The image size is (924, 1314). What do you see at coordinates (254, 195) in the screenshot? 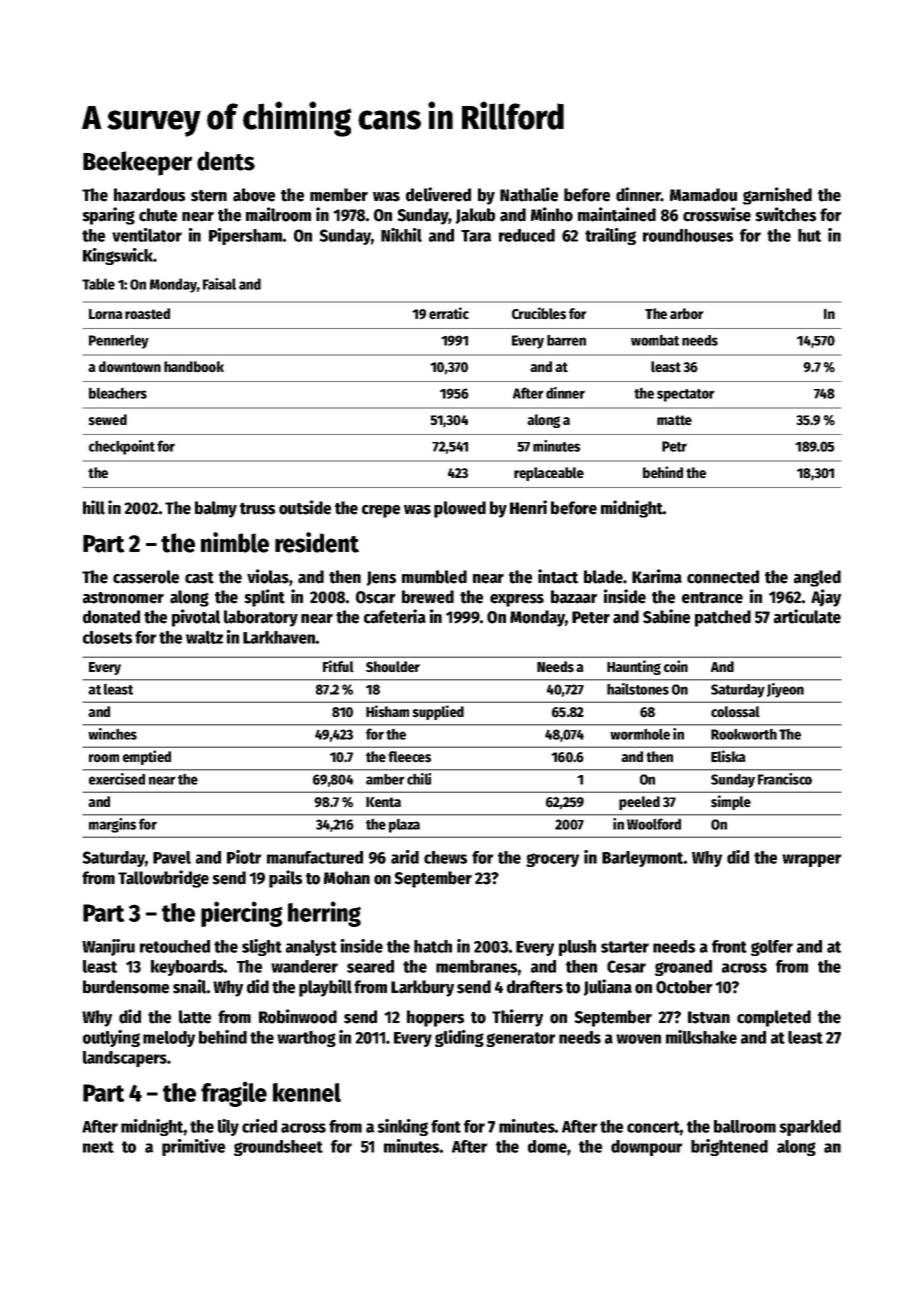
I see `above` at bounding box center [254, 195].
